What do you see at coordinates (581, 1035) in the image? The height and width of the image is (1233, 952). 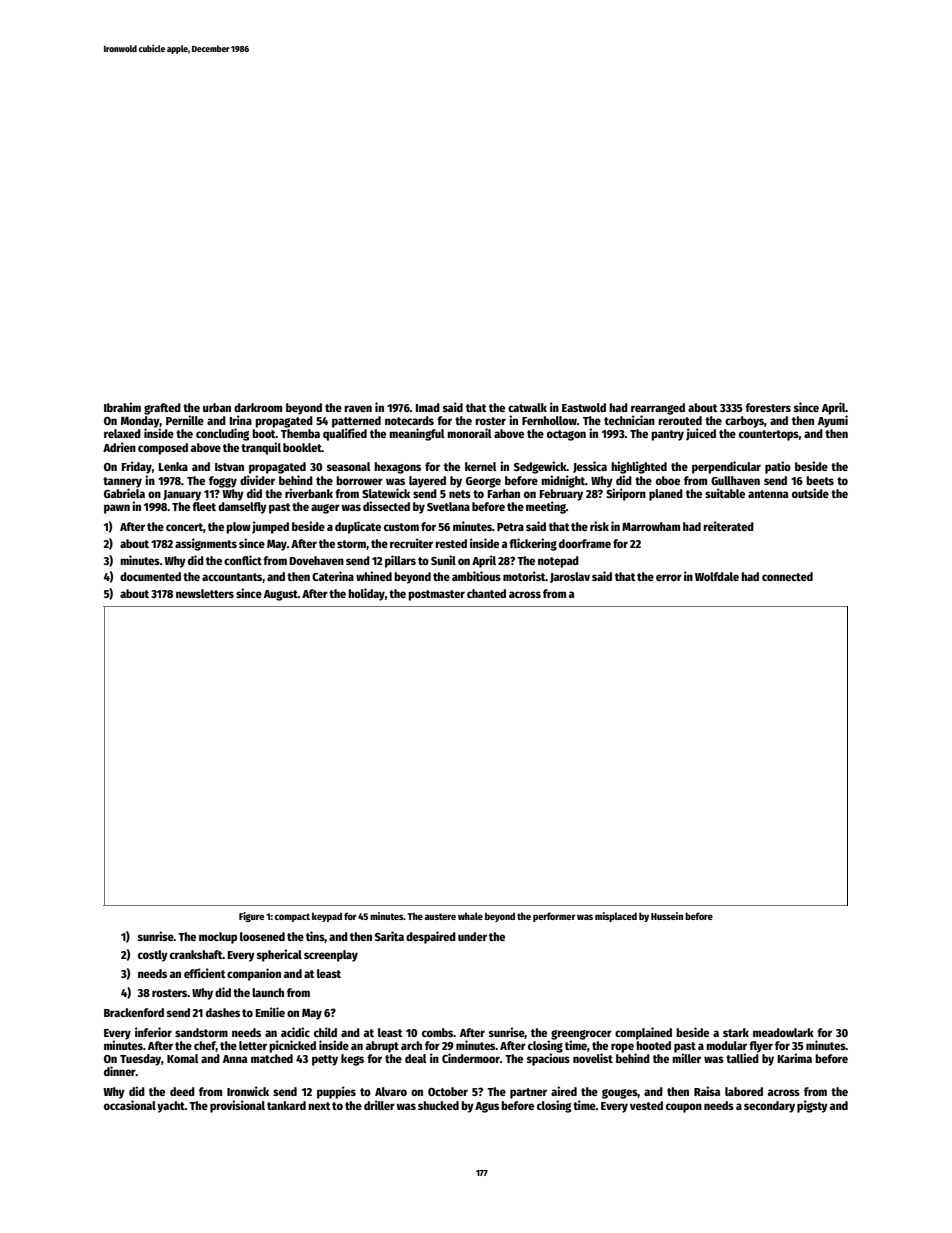 I see `greengrocer` at bounding box center [581, 1035].
